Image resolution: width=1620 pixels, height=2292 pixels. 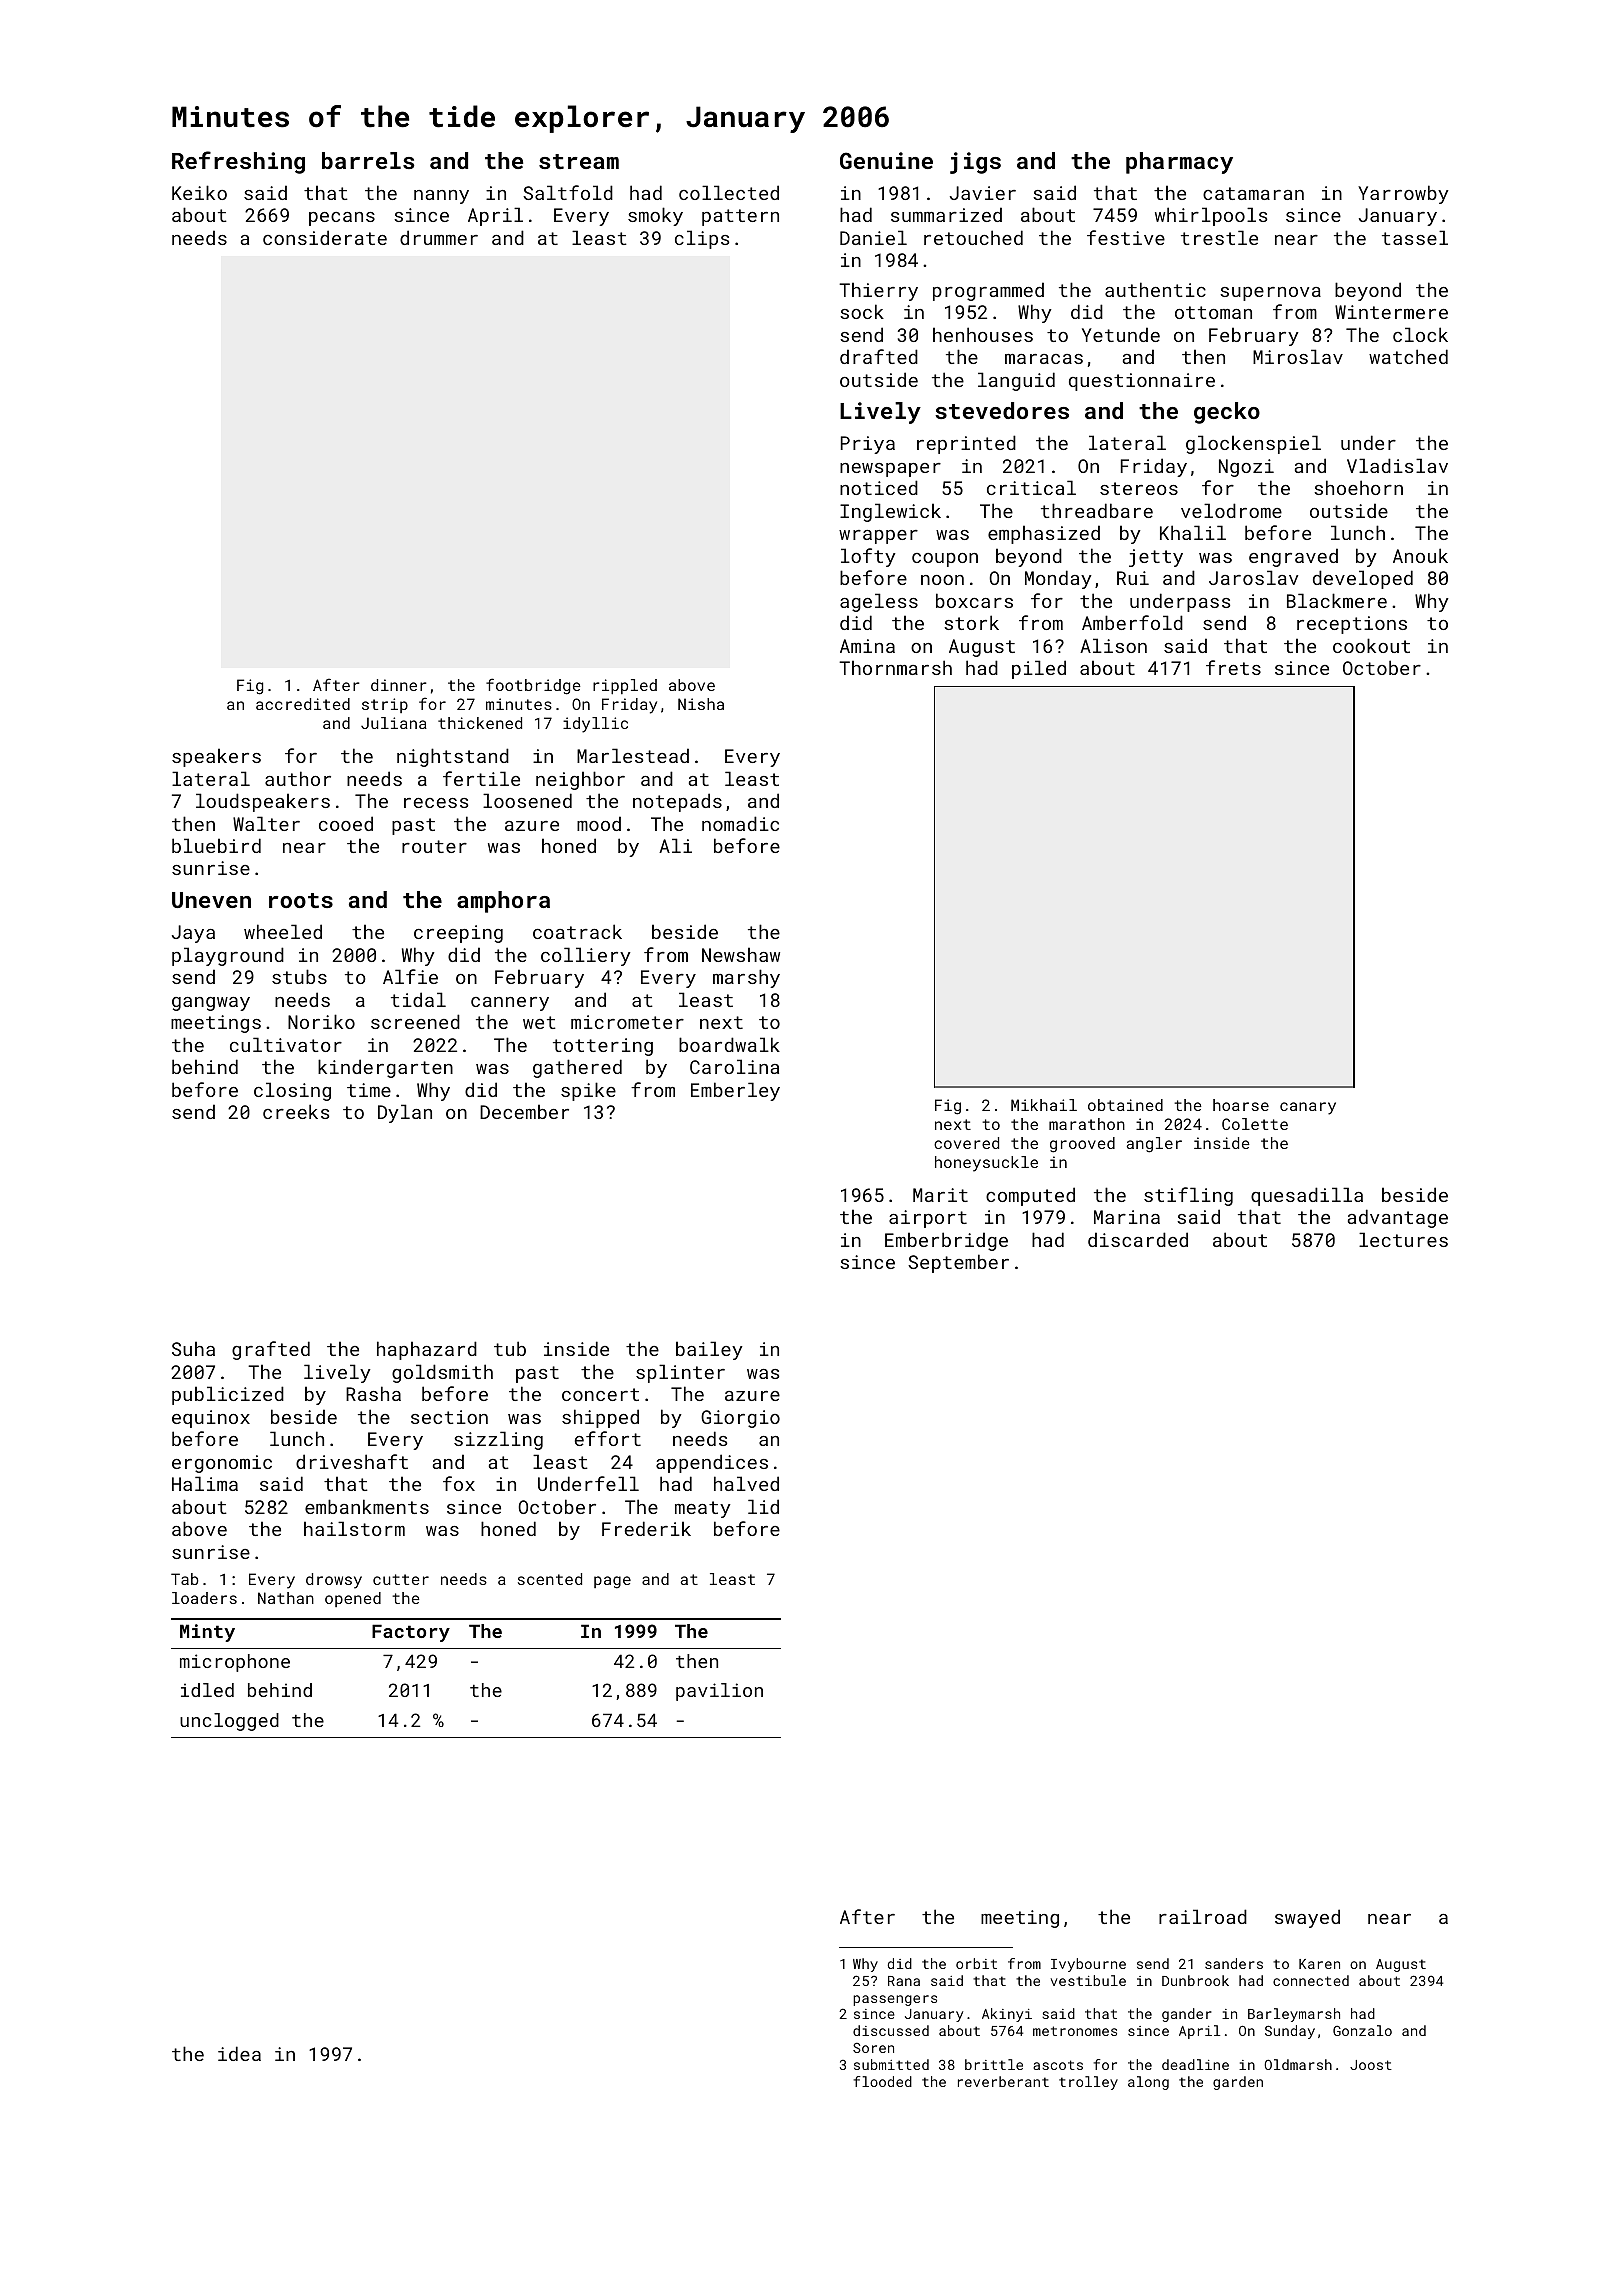 What do you see at coordinates (763, 1506) in the page?
I see `lid` at bounding box center [763, 1506].
